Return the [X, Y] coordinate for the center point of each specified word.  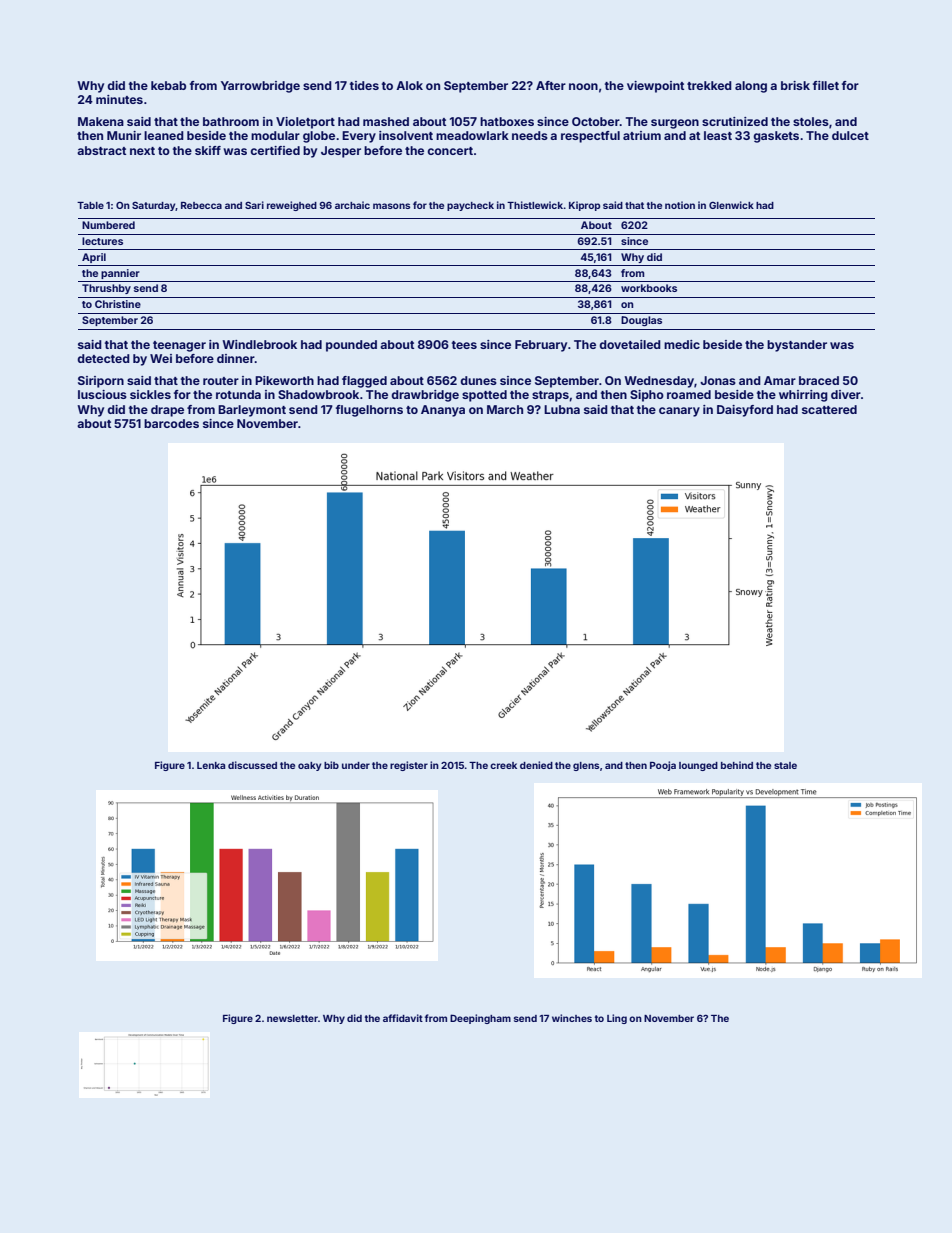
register [409, 766]
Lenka [211, 765]
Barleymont [252, 411]
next [142, 151]
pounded [351, 346]
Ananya [443, 411]
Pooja [663, 766]
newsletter [292, 1018]
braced [819, 380]
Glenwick [731, 205]
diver [846, 394]
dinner [236, 358]
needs [530, 135]
